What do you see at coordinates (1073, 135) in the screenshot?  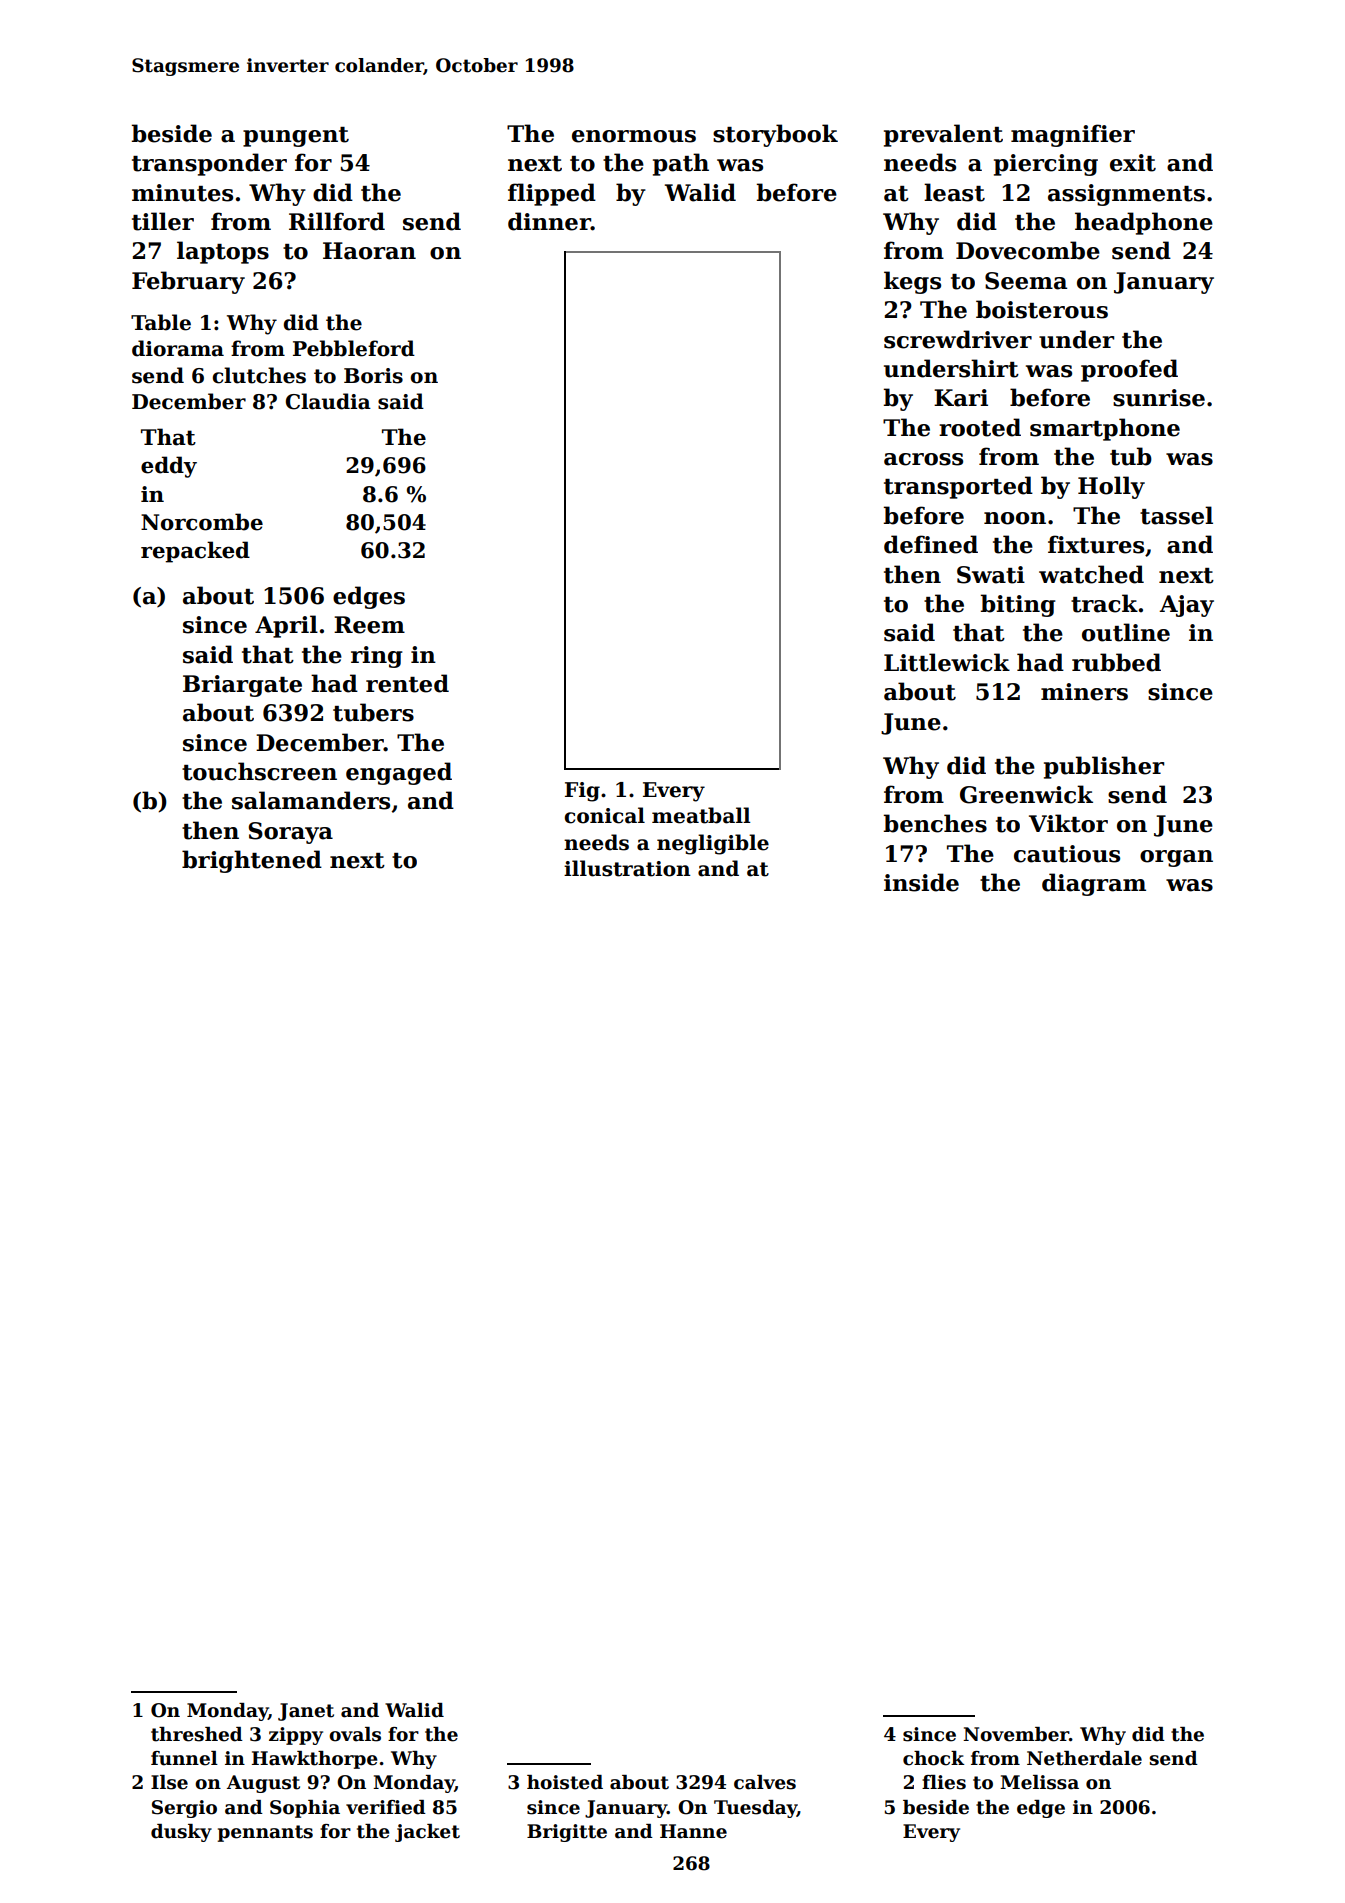 I see `magnifier` at bounding box center [1073, 135].
